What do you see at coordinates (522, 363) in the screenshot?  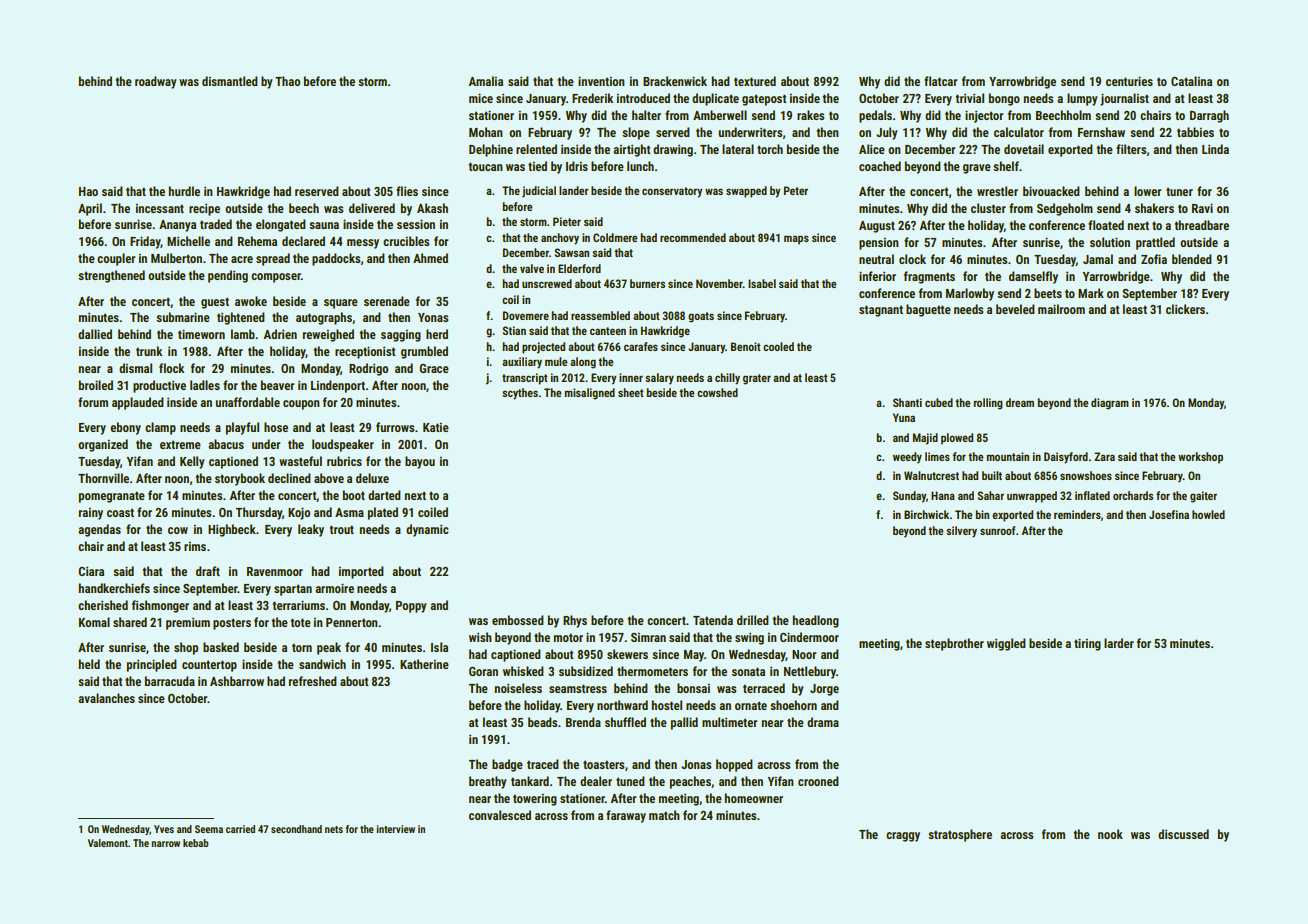 I see `auxiliary` at bounding box center [522, 363].
